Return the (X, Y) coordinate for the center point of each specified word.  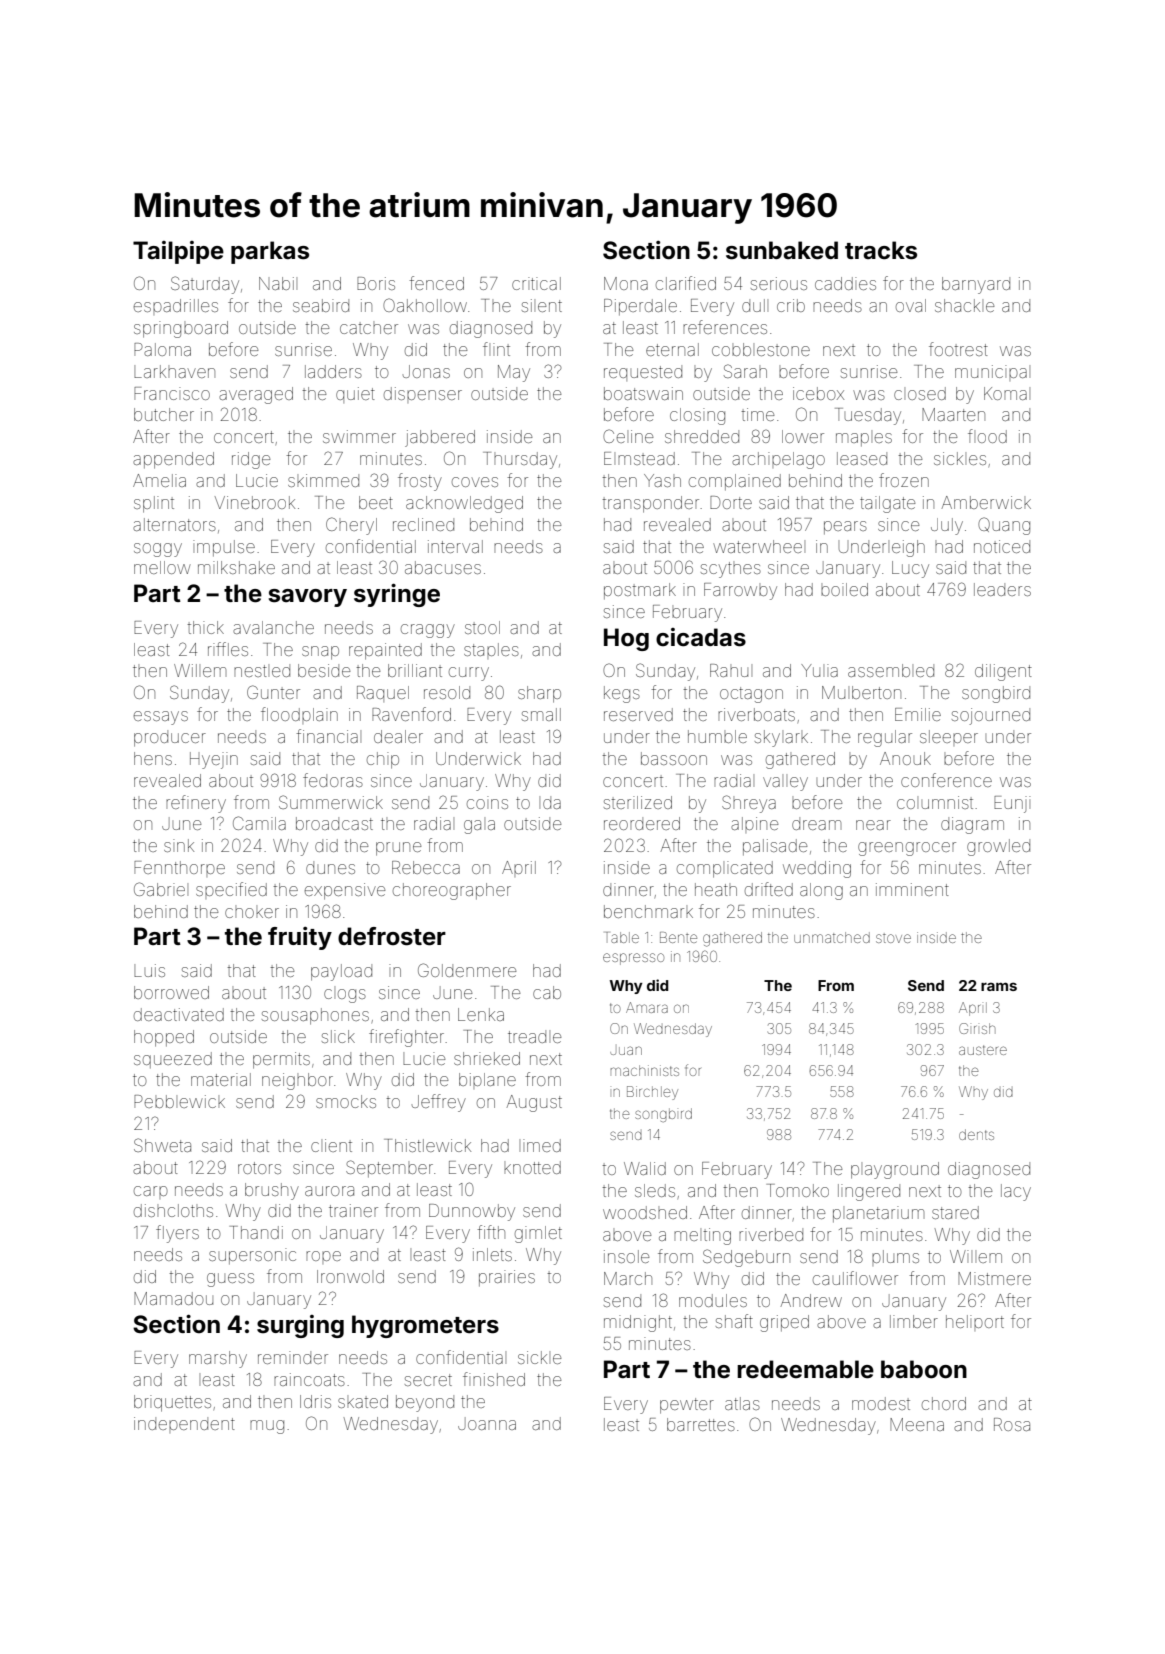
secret (428, 1380)
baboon (924, 1369)
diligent (1003, 672)
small (541, 714)
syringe (397, 595)
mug (267, 1427)
